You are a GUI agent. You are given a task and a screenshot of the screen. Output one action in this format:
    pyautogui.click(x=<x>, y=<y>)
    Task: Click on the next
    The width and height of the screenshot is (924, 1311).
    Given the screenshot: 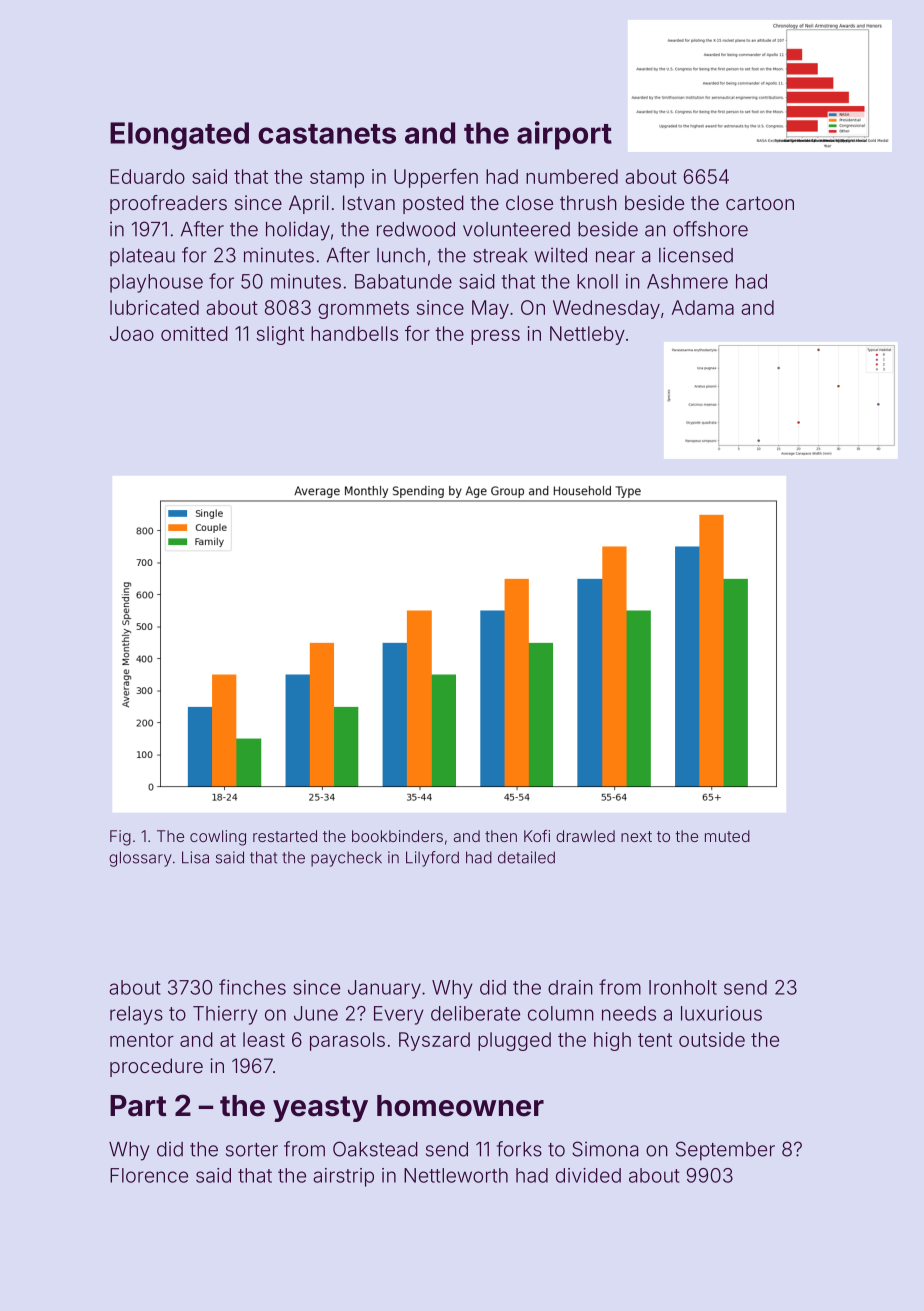 What is the action you would take?
    pyautogui.click(x=636, y=836)
